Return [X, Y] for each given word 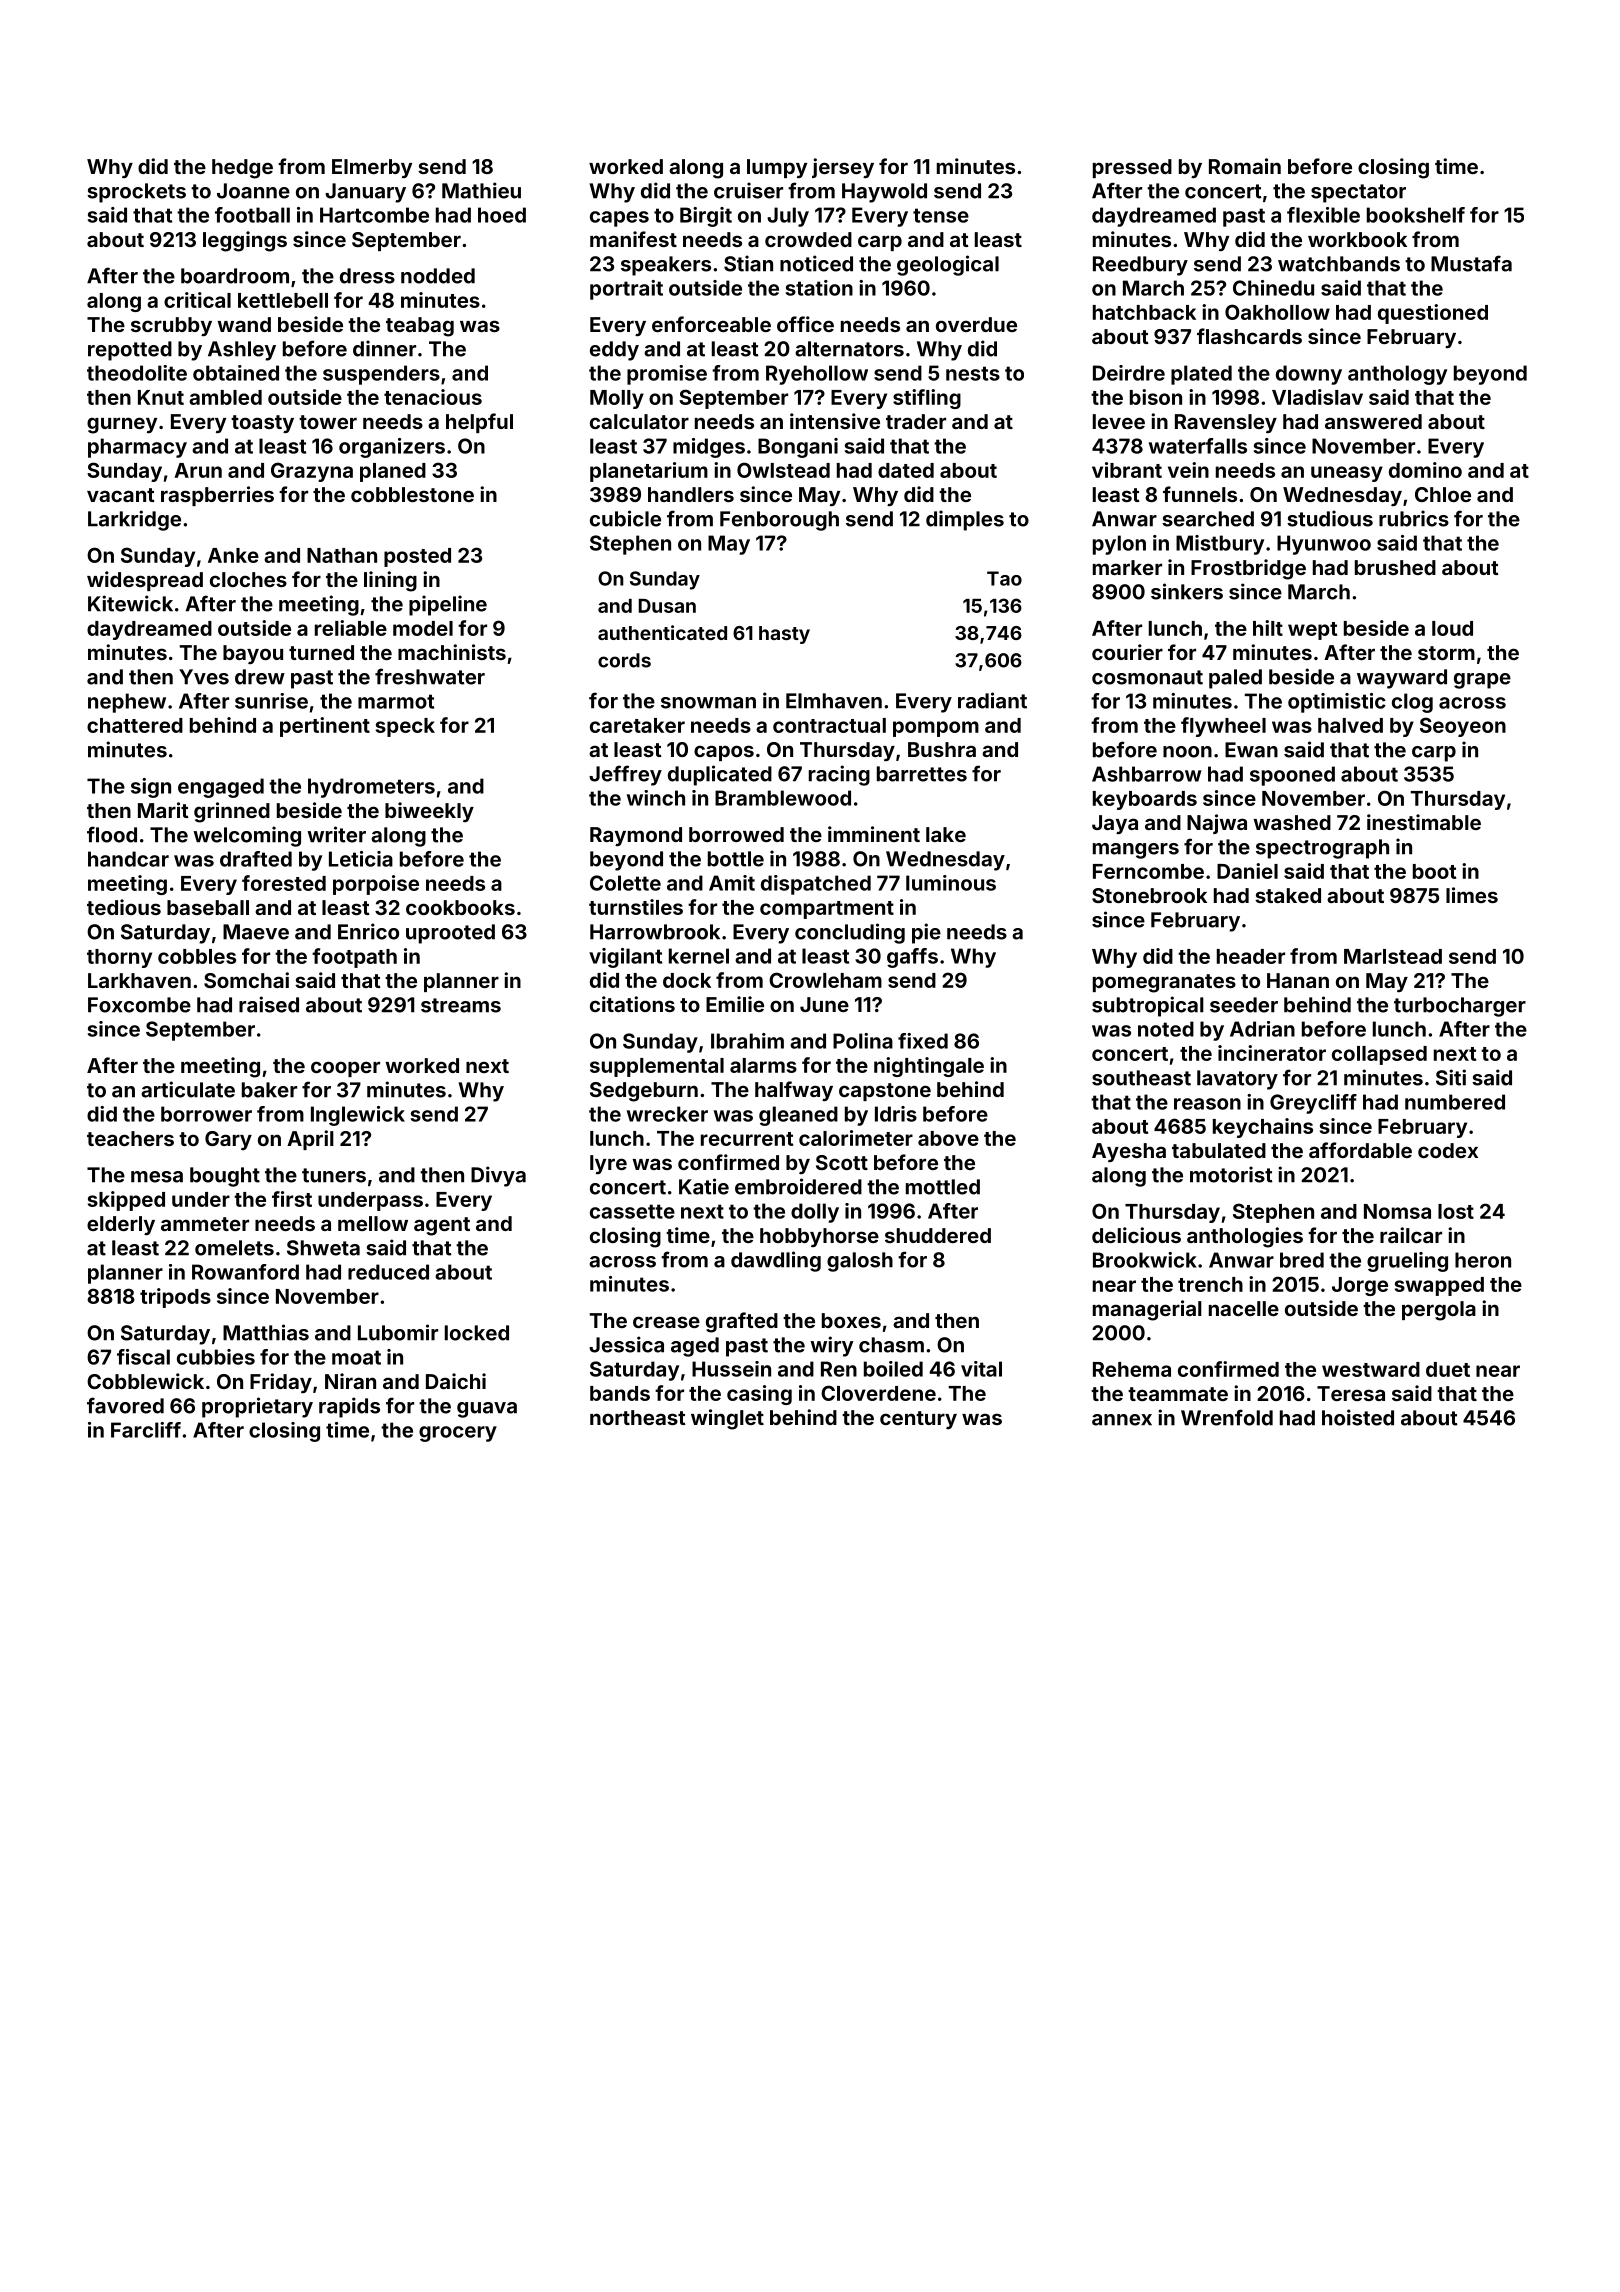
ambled [225, 397]
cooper [345, 1069]
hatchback [1144, 312]
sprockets [136, 193]
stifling [927, 399]
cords [624, 660]
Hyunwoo [1324, 545]
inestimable [1424, 822]
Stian [748, 263]
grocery [458, 1434]
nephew [127, 703]
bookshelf [1416, 215]
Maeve [256, 932]
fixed [923, 1041]
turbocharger [1460, 1007]
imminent [874, 834]
